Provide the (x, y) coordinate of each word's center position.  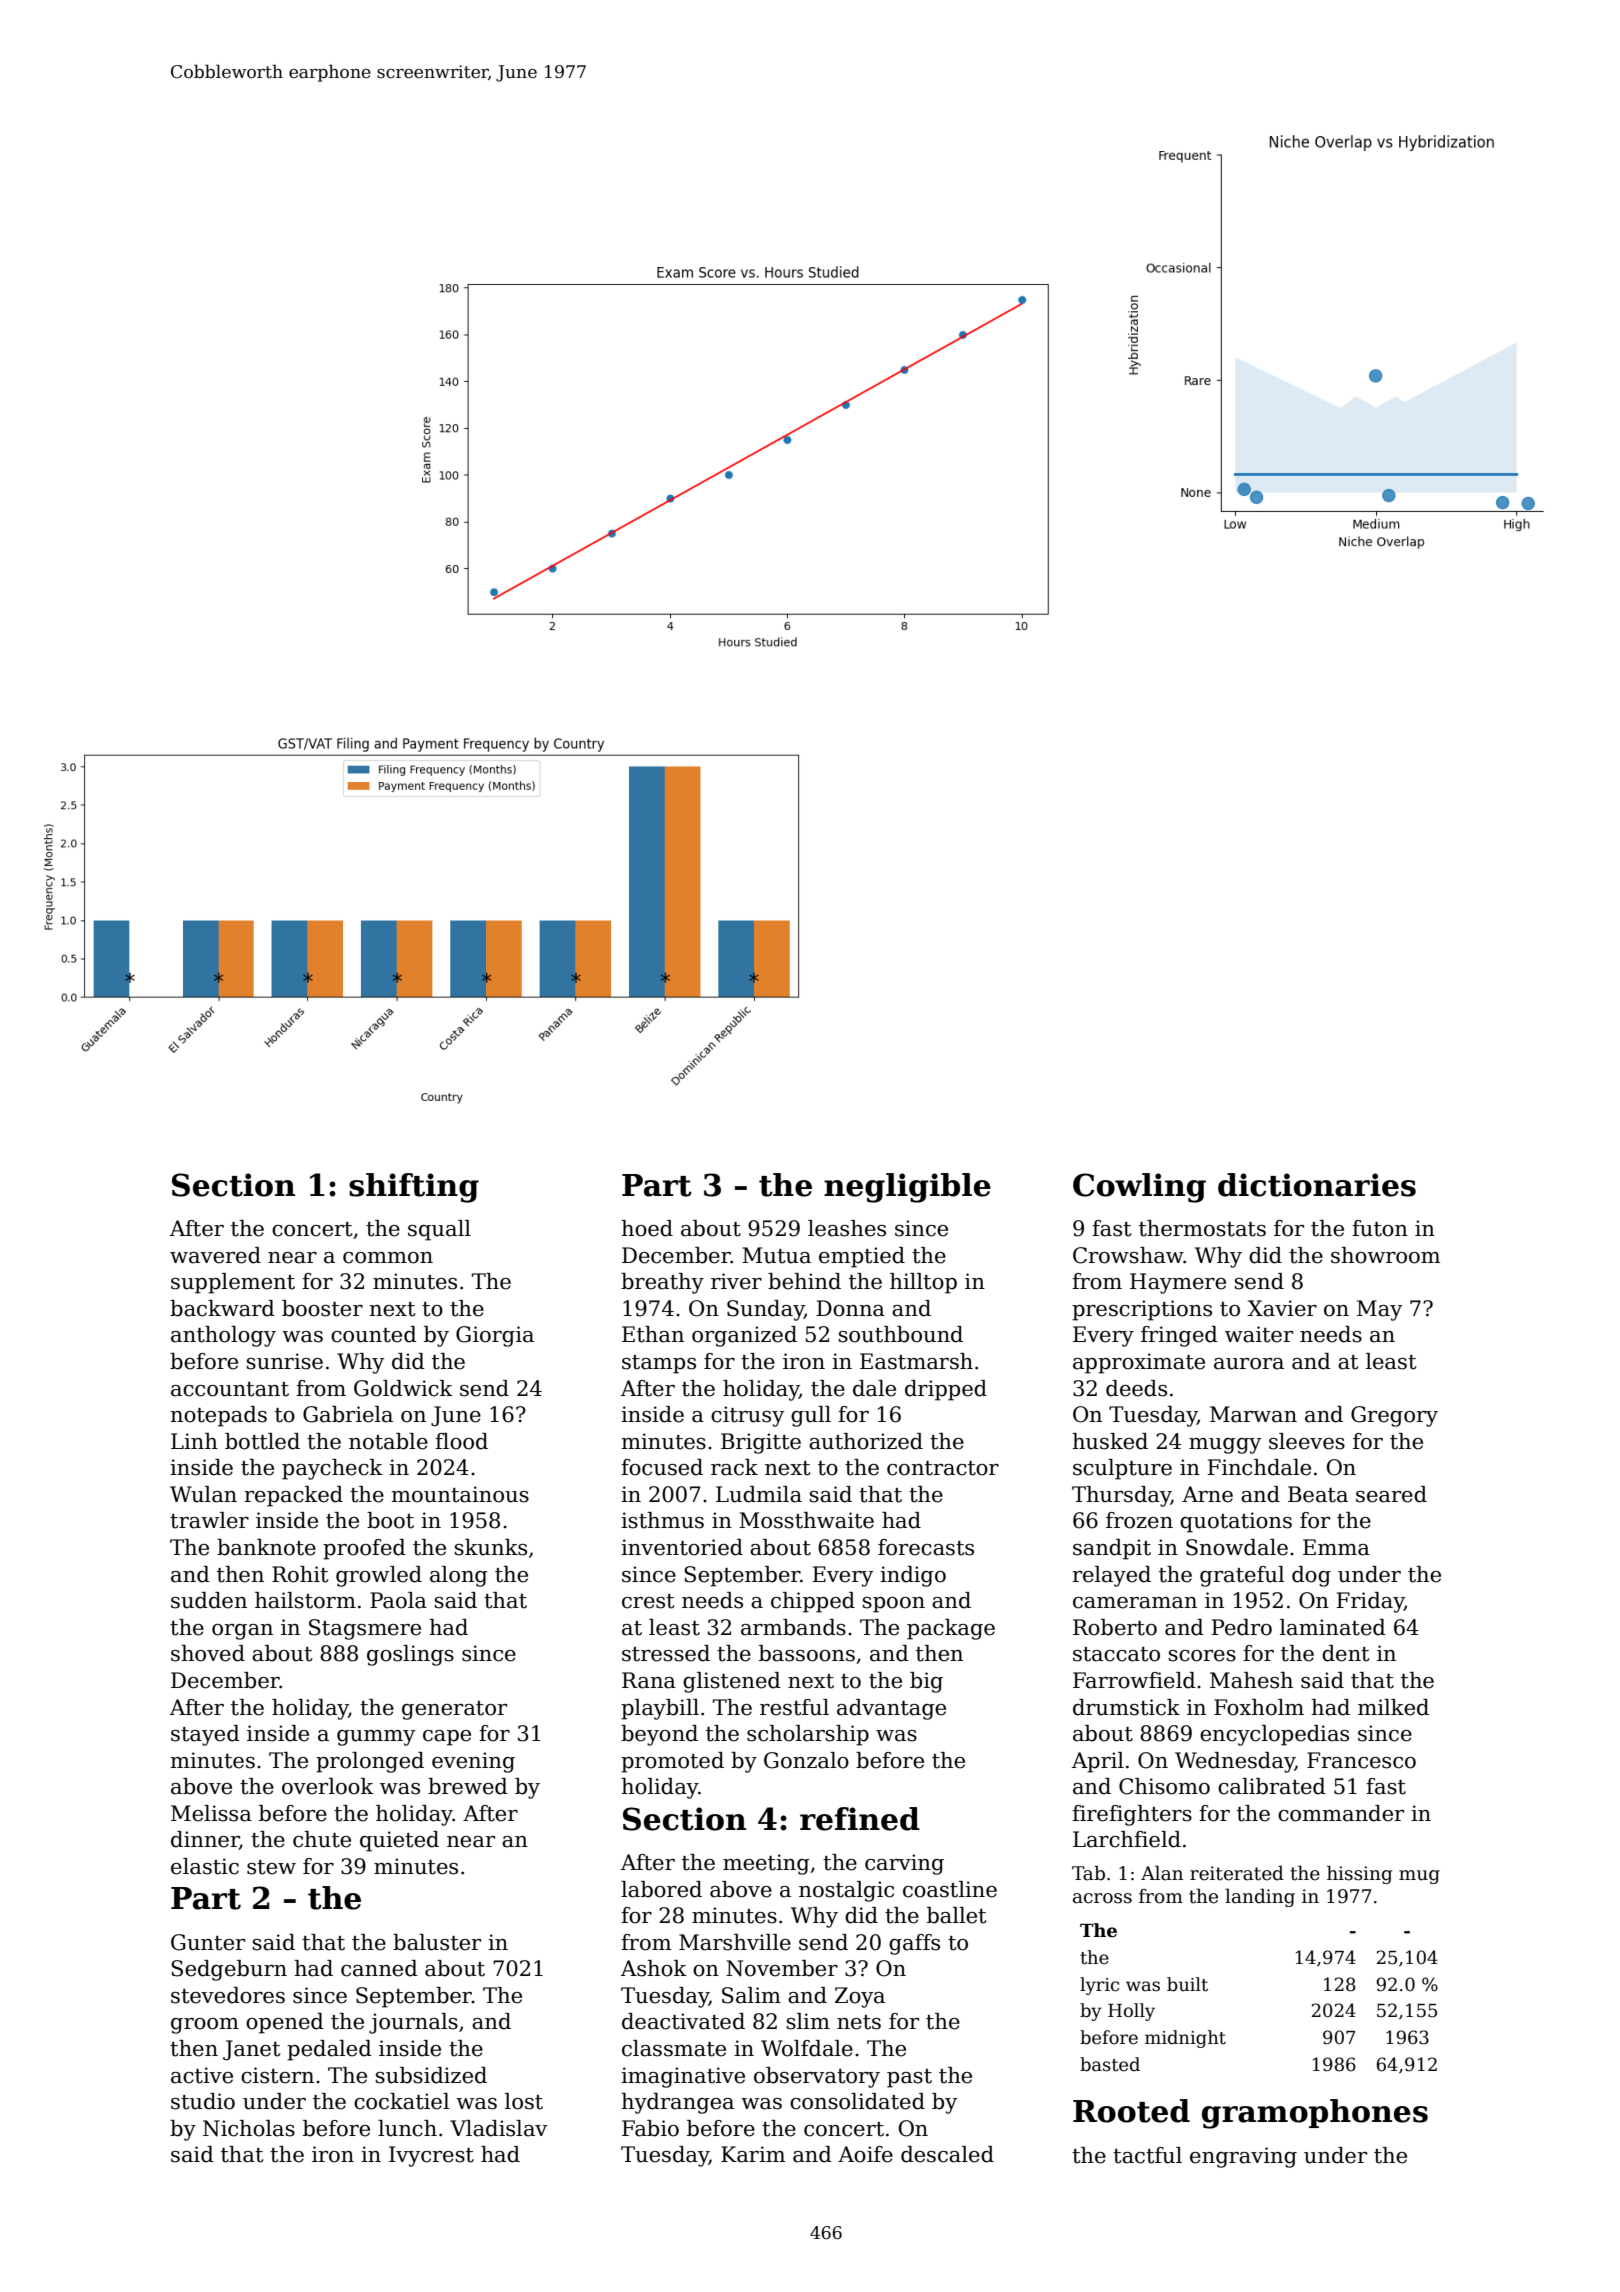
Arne (1207, 1494)
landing (1260, 1897)
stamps (659, 1364)
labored (661, 1889)
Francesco (1361, 1760)
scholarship (808, 1735)
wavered (215, 1255)
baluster (437, 1942)
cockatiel (401, 2101)
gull (811, 1416)
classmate (674, 2048)
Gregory (1394, 1416)
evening (473, 1762)
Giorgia (495, 1336)
